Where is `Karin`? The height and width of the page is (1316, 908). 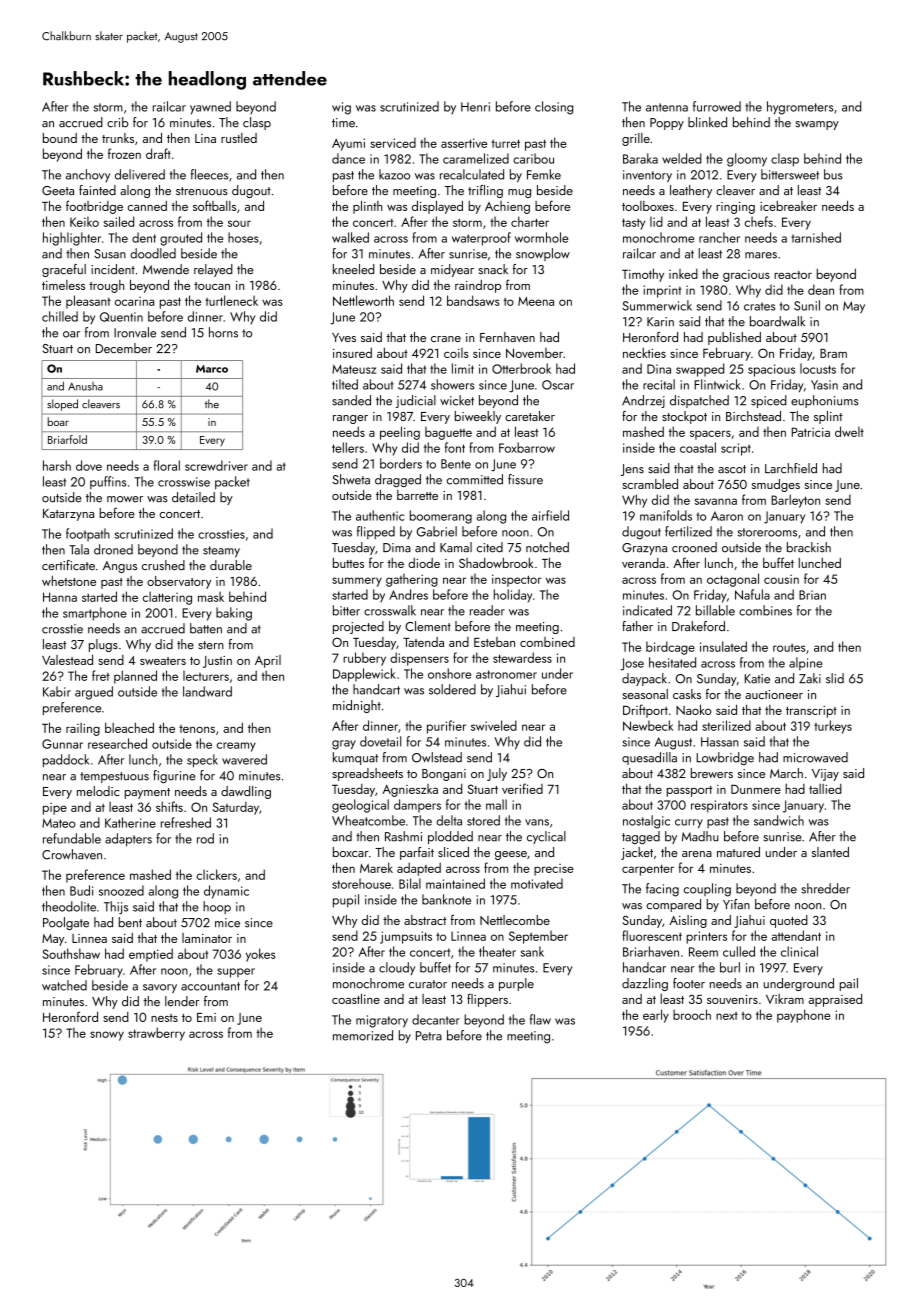 Karin is located at coordinates (660, 322).
